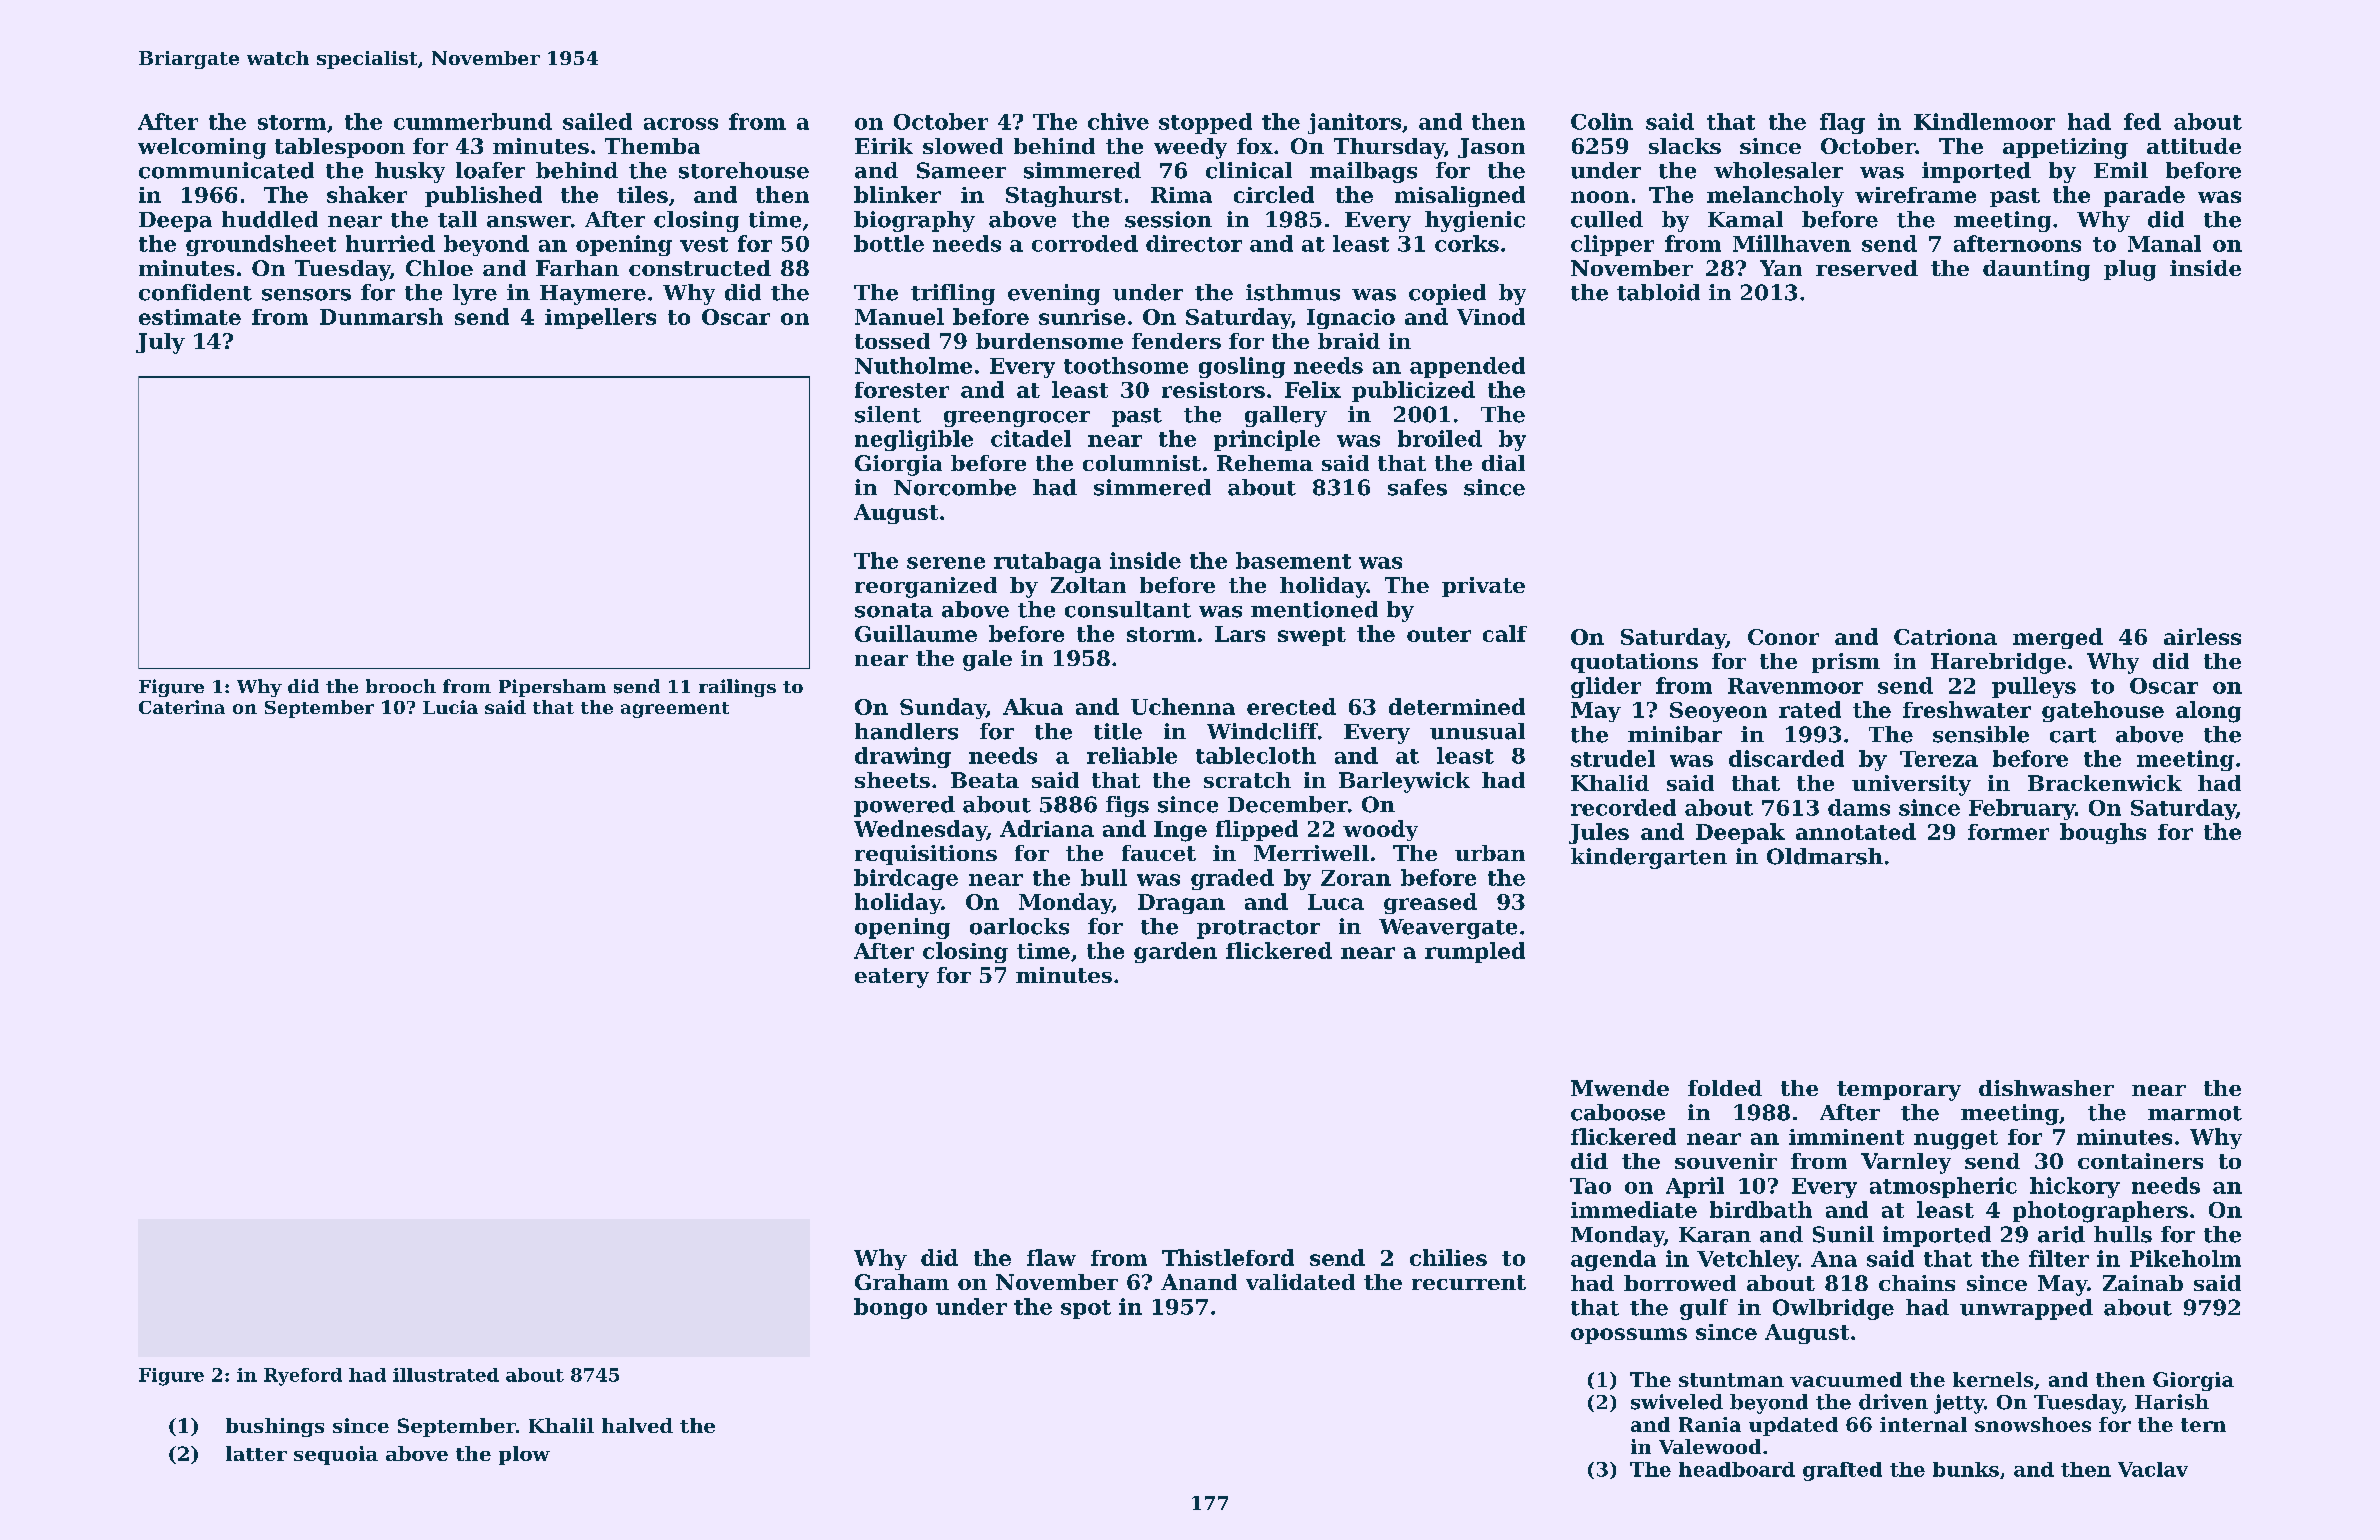 This page has height=1540, width=2380. What do you see at coordinates (955, 487) in the page?
I see `Norcombe` at bounding box center [955, 487].
